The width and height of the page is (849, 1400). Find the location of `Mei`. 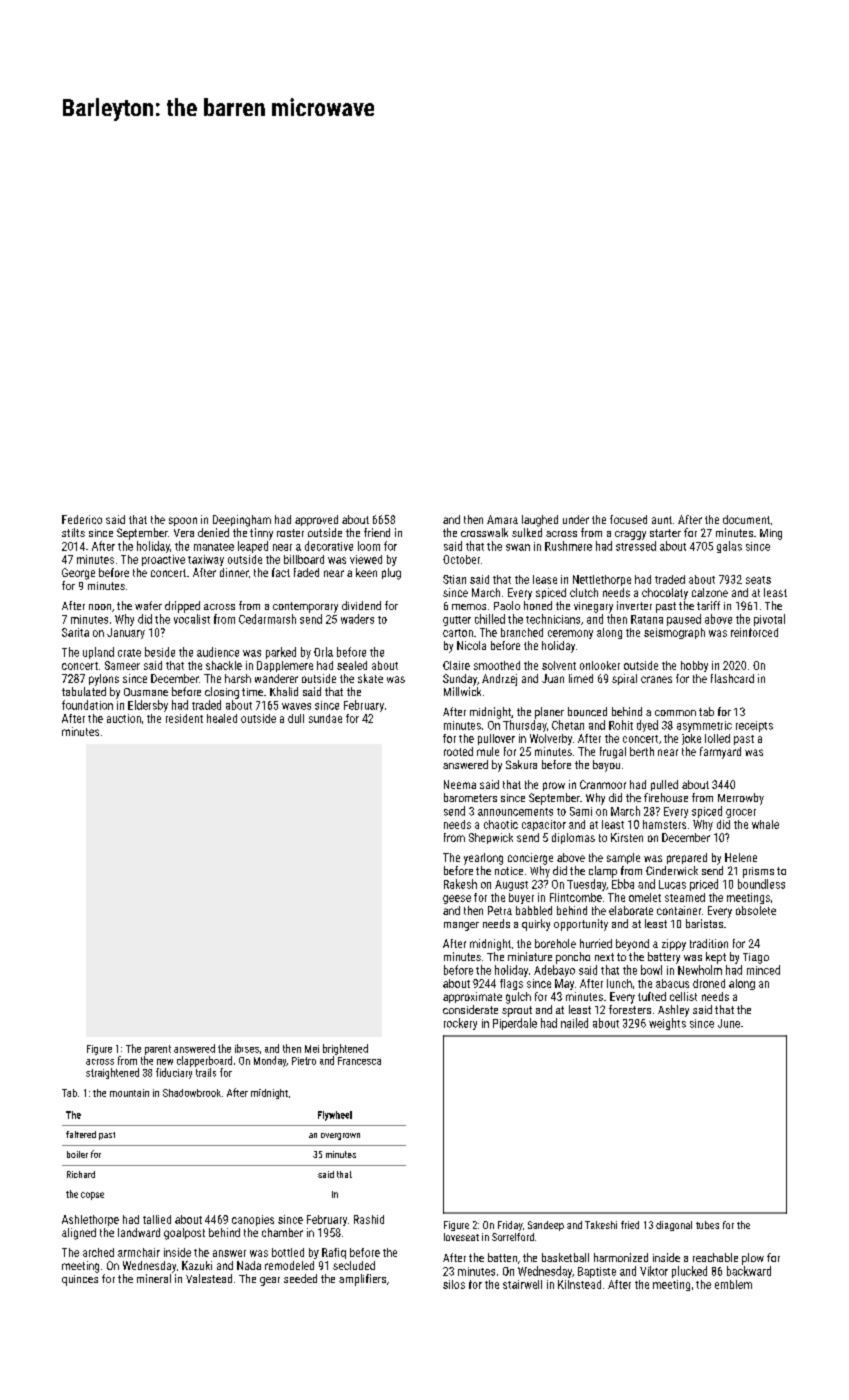

Mei is located at coordinates (312, 1049).
